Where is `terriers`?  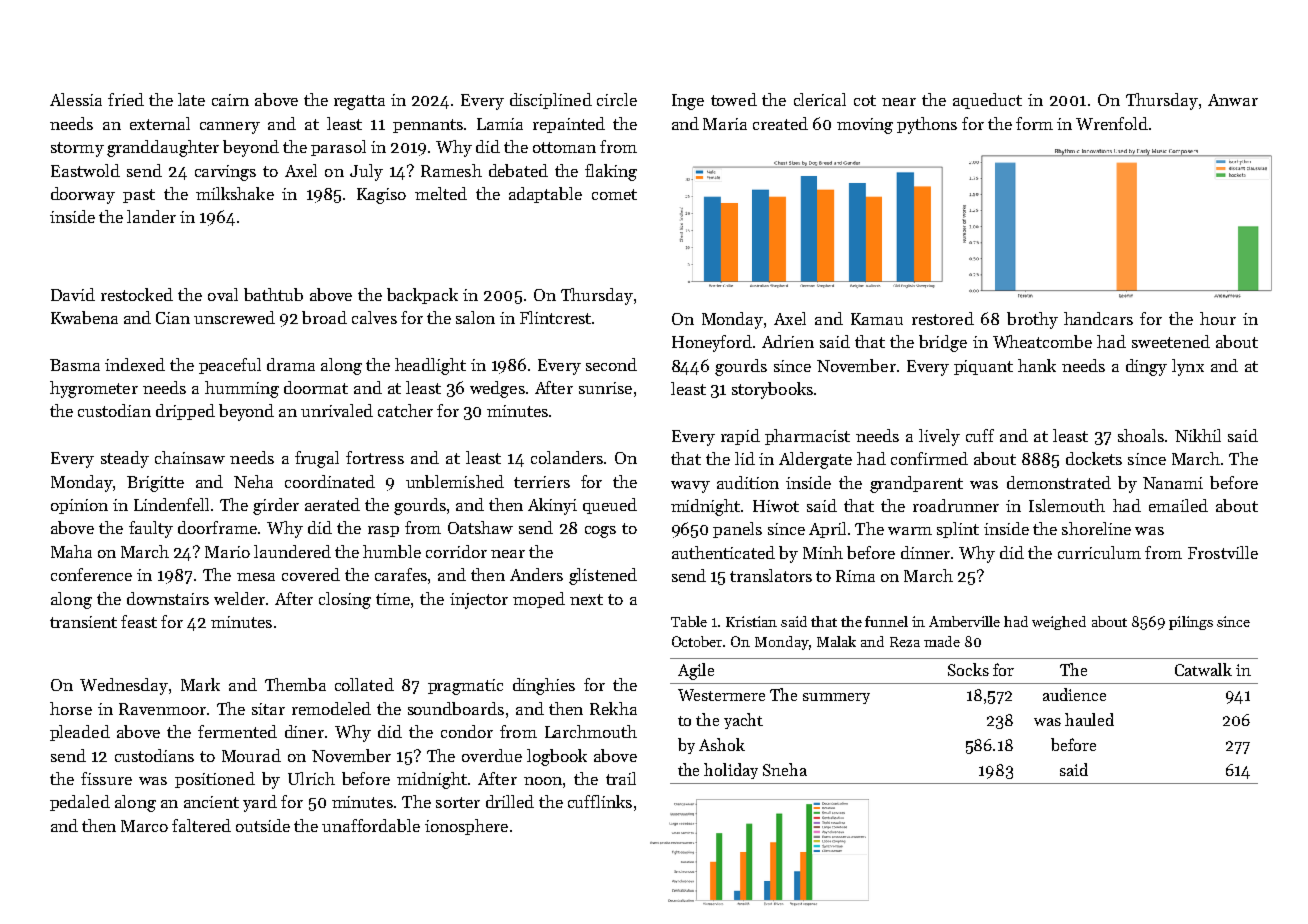 terriers is located at coordinates (542, 482).
